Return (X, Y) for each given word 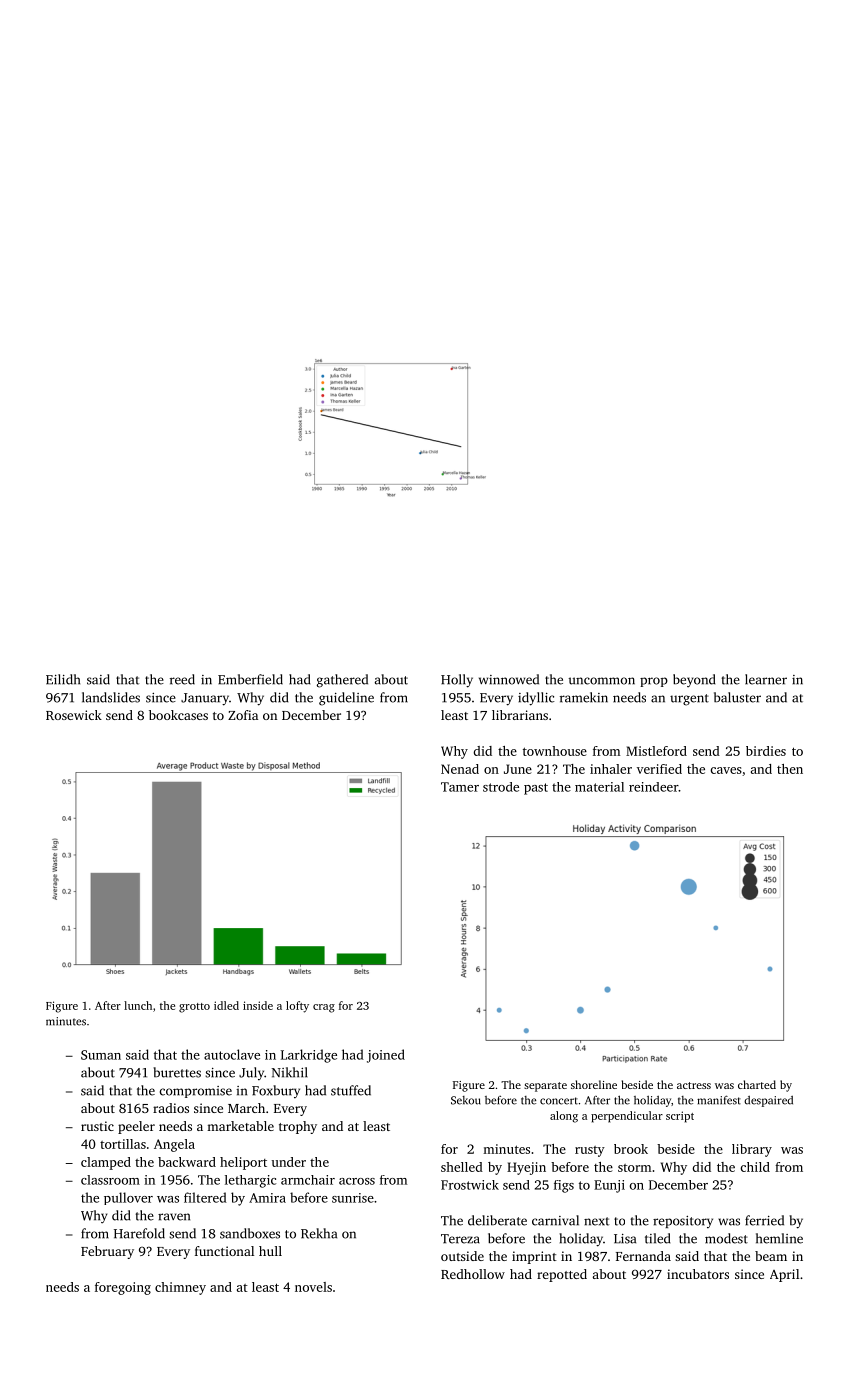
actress (694, 1085)
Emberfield (250, 679)
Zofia (243, 715)
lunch (138, 1005)
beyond (694, 680)
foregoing (123, 1288)
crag (324, 1008)
